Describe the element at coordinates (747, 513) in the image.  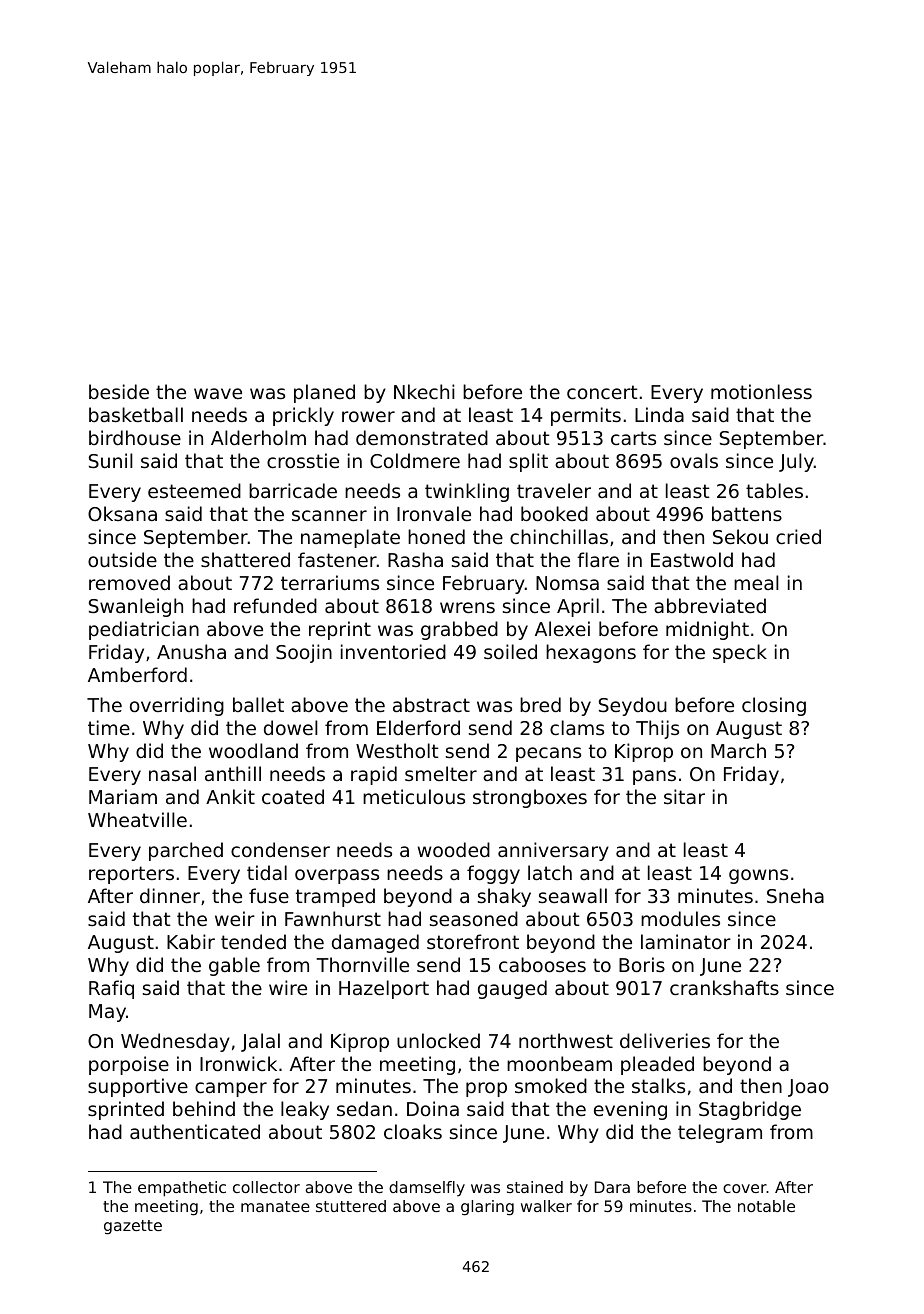
I see `battens` at that location.
